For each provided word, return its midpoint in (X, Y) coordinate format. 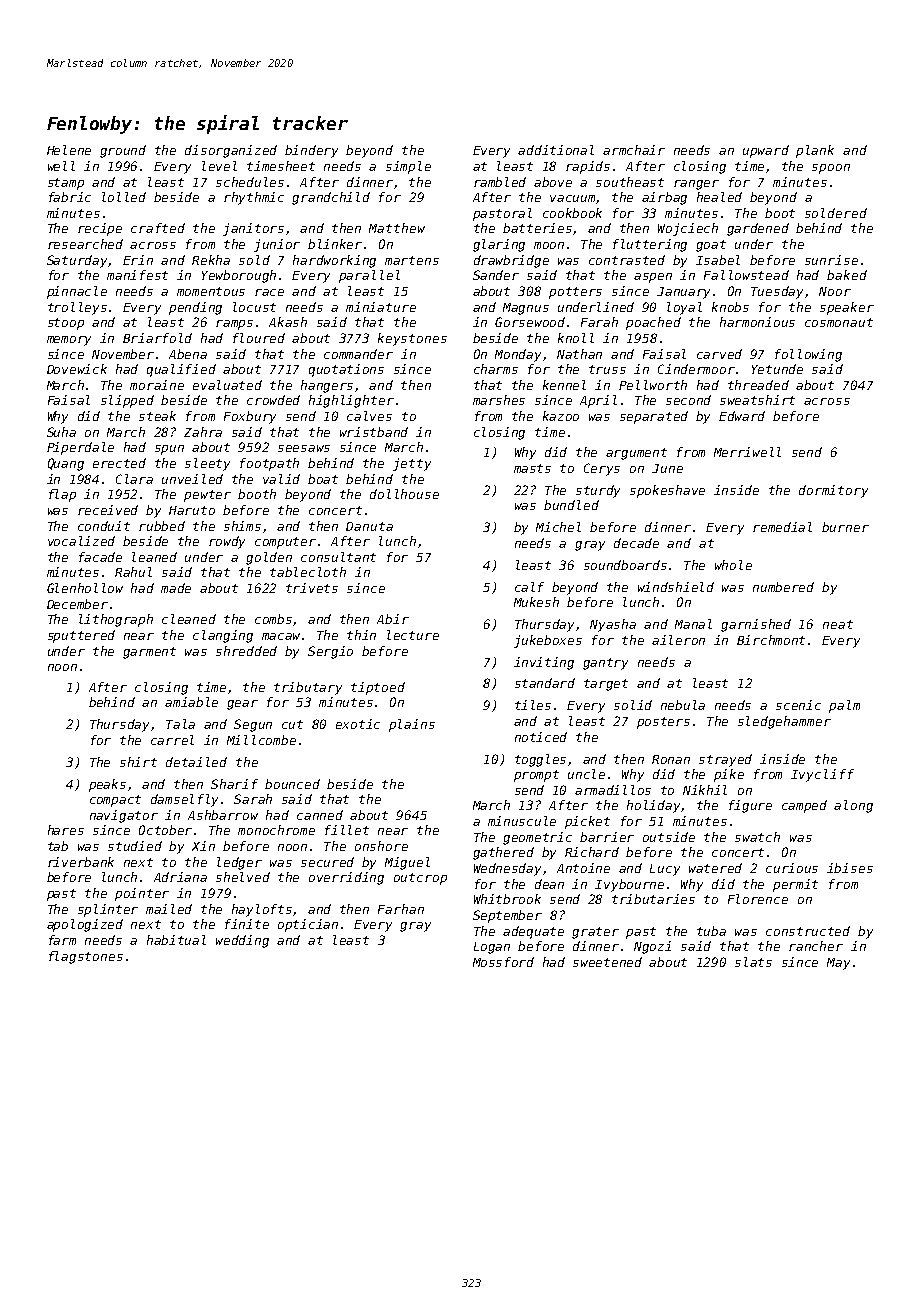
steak (157, 416)
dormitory (833, 491)
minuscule (522, 821)
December (77, 604)
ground (123, 151)
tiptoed (378, 688)
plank (815, 151)
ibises (850, 868)
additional (556, 150)
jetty (412, 464)
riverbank (81, 862)
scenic (798, 705)
